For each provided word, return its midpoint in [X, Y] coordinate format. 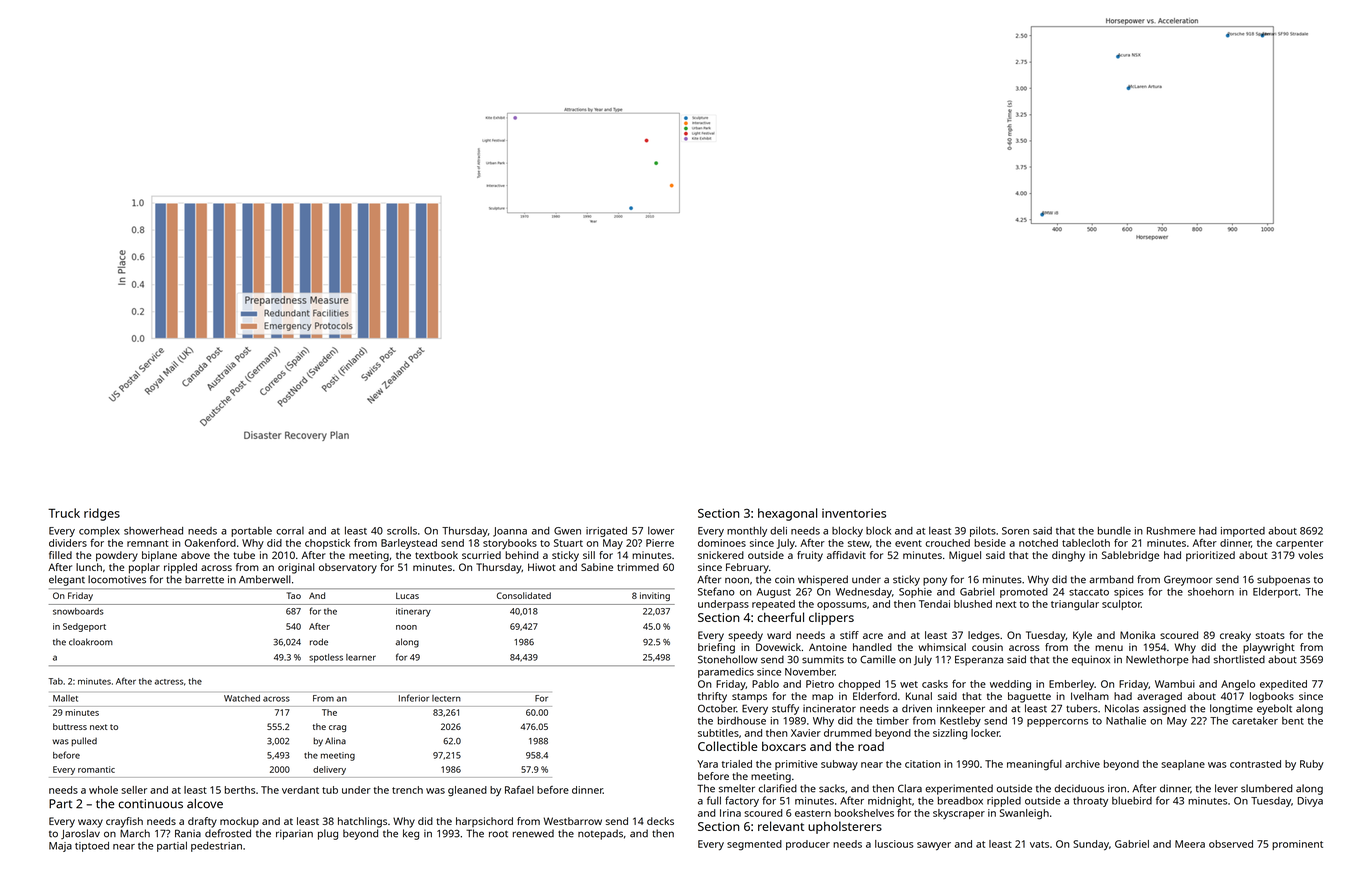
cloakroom [91, 642]
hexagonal [787, 514]
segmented [754, 845]
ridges [102, 514]
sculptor [1121, 605]
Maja [60, 847]
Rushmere [1171, 531]
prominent [1297, 845]
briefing [716, 648]
